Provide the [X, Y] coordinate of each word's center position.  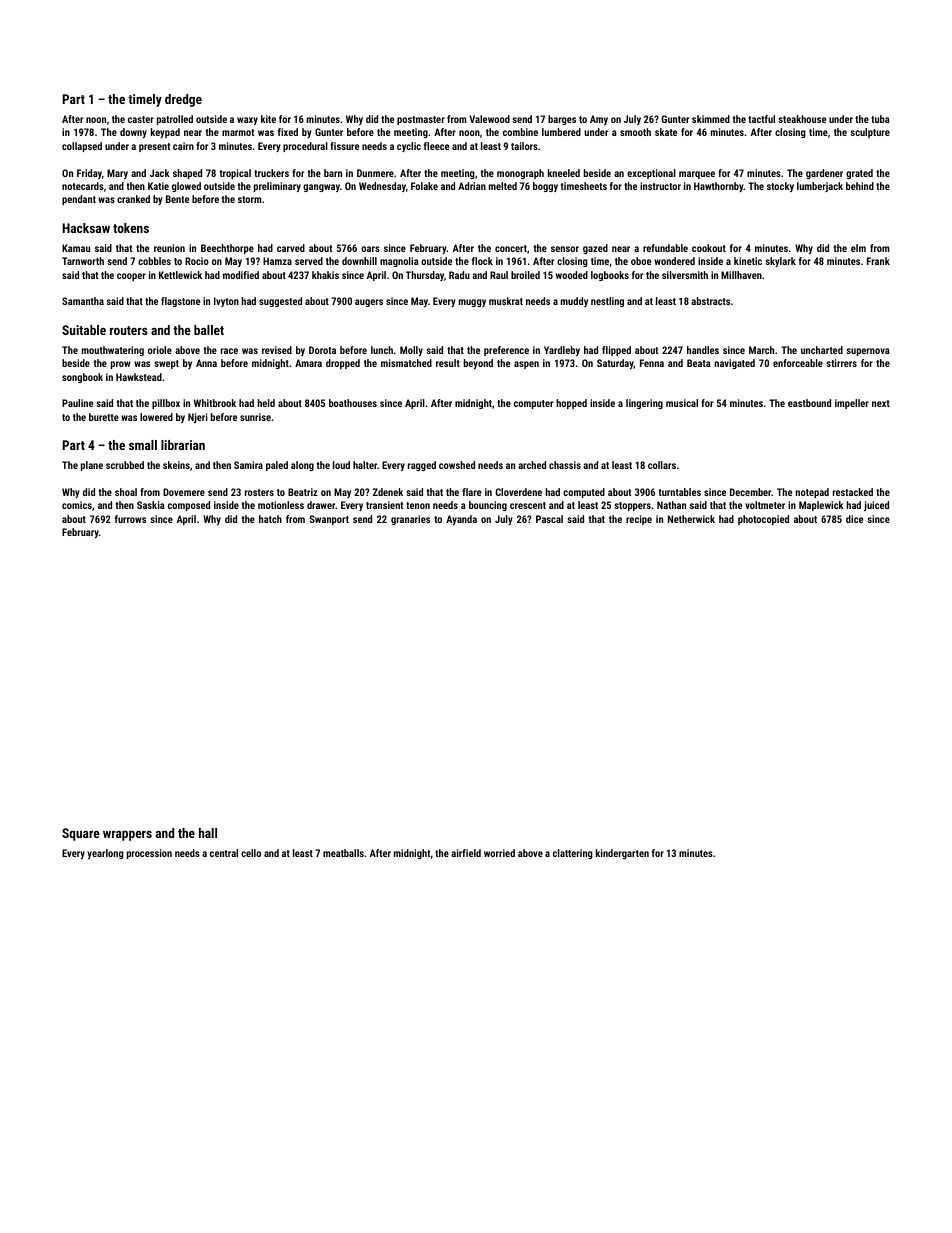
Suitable [84, 330]
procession [149, 854]
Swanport [329, 520]
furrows [130, 519]
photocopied [763, 520]
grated [859, 174]
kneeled [564, 173]
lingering [644, 404]
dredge [183, 100]
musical [682, 403]
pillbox [166, 404]
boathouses [353, 403]
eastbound [809, 403]
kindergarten [622, 854]
